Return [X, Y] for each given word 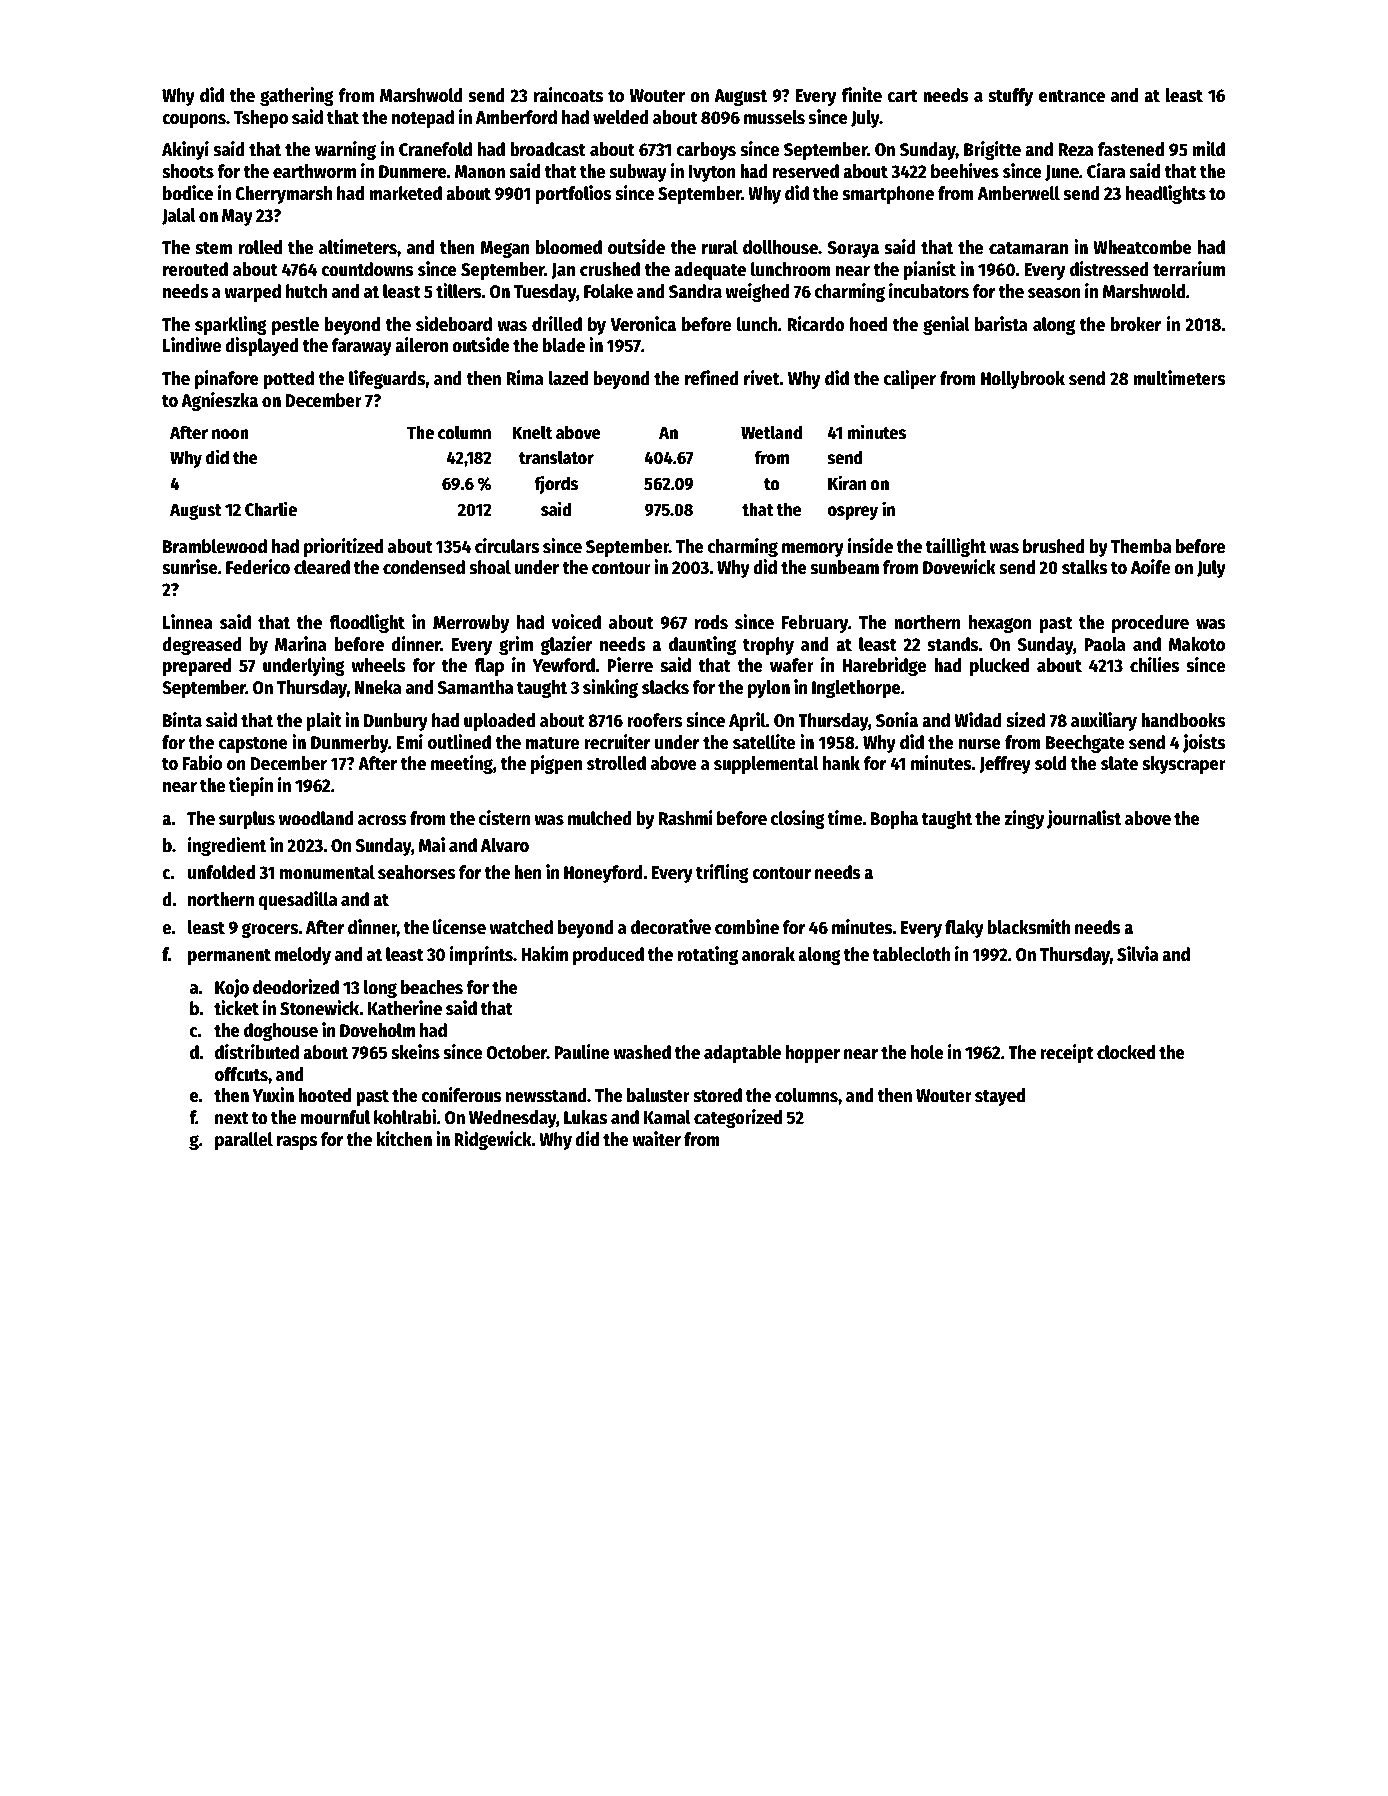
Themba [1141, 546]
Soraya [853, 249]
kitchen [404, 1139]
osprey [853, 513]
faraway [362, 347]
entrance [1072, 96]
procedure [1150, 624]
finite [861, 95]
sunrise [190, 567]
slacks [665, 687]
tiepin [251, 786]
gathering [297, 96]
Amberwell [1019, 193]
